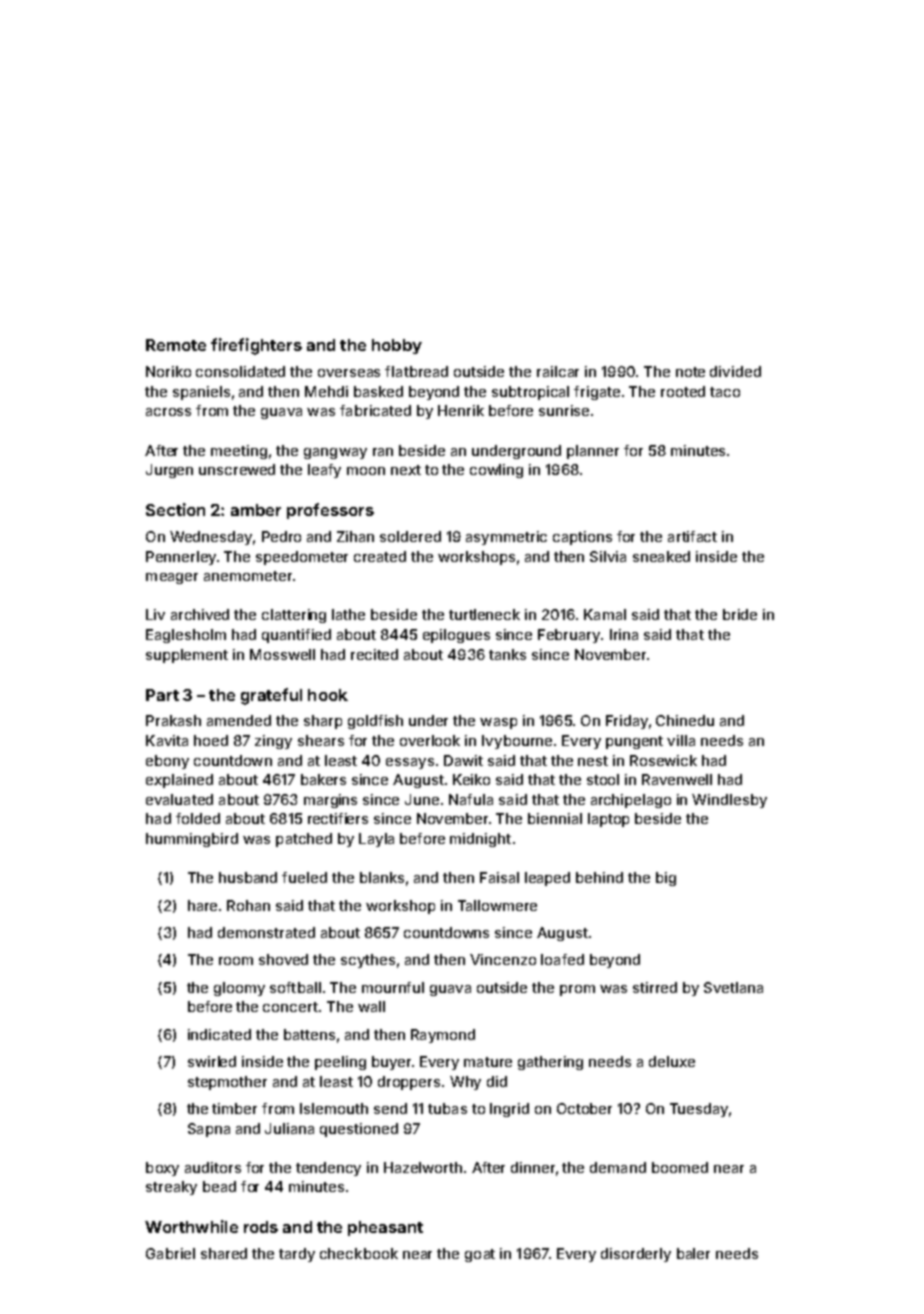 The height and width of the page is (1314, 924). Describe the element at coordinates (498, 723) in the page. I see `wasp` at that location.
